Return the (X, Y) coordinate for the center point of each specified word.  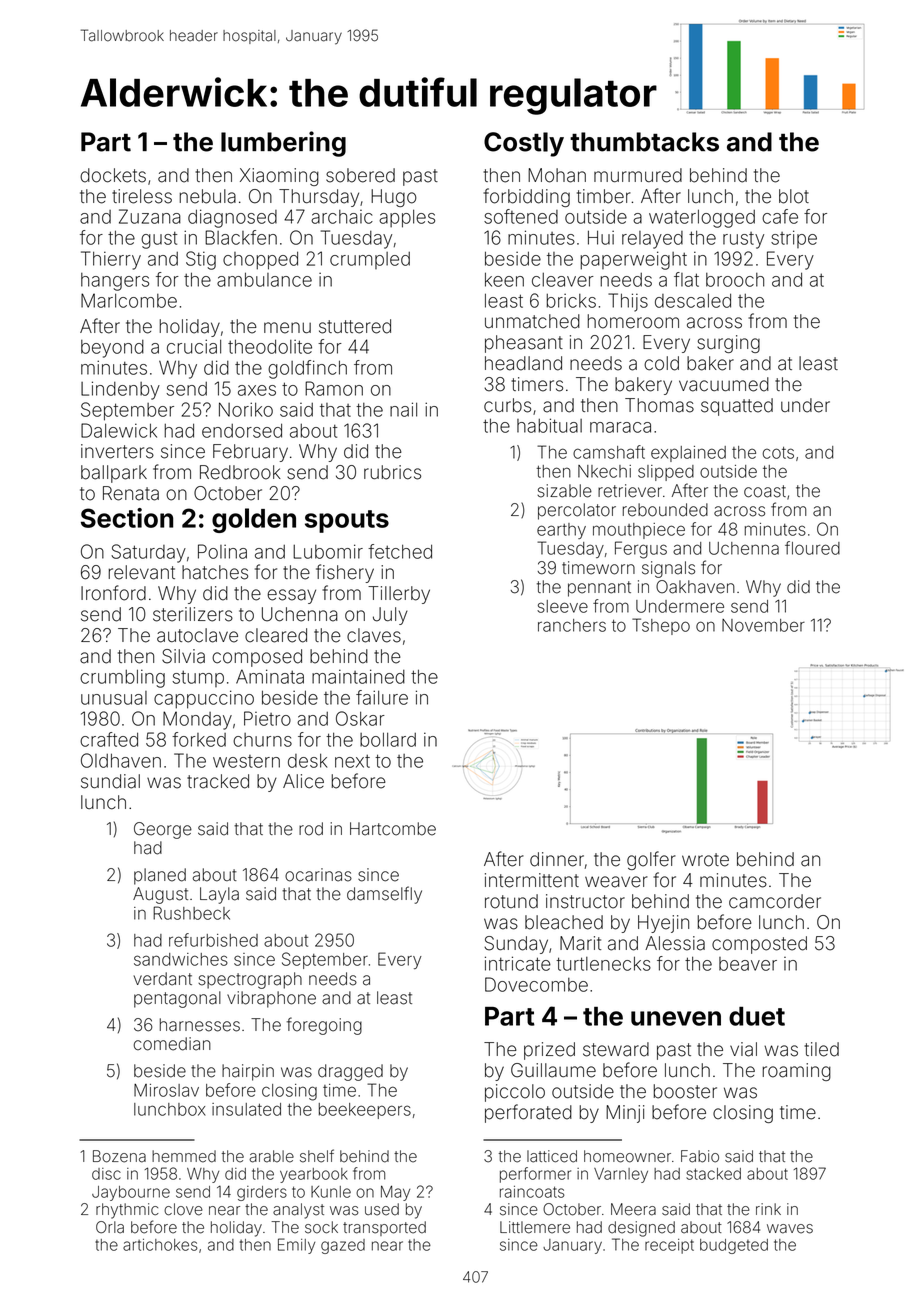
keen (504, 279)
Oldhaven (121, 760)
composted (759, 945)
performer (535, 1175)
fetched (400, 551)
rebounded (665, 510)
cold (661, 363)
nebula (207, 196)
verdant (163, 979)
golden (254, 520)
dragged (350, 1072)
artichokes (160, 1245)
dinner (557, 859)
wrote (705, 860)
